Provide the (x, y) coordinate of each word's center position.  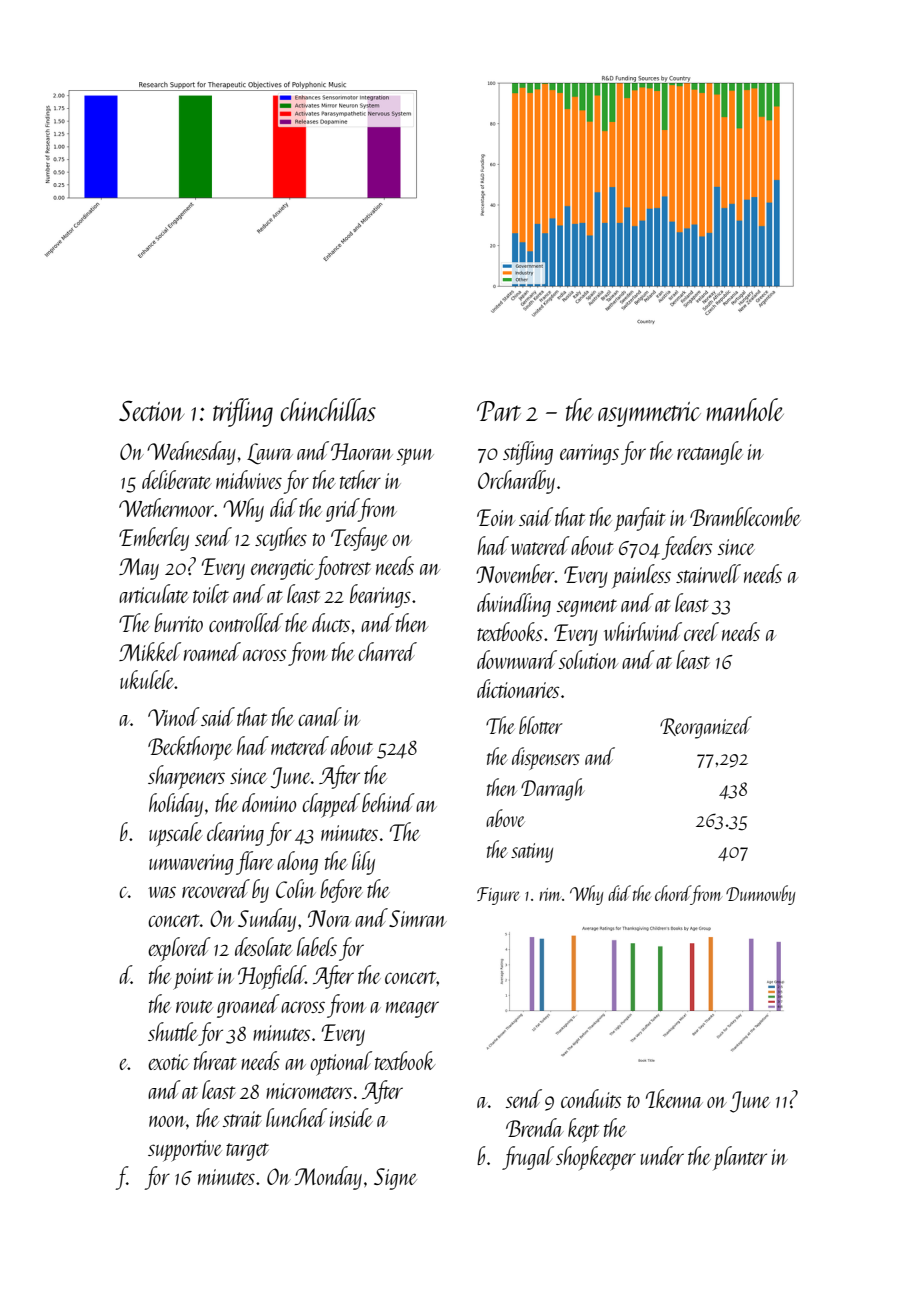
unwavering (191, 864)
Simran (418, 918)
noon (167, 1121)
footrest (343, 568)
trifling (243, 412)
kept (583, 1130)
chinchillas (328, 409)
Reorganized (706, 727)
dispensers (546, 758)
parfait (639, 519)
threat (215, 1060)
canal (320, 716)
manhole (745, 409)
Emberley (154, 539)
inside (351, 1117)
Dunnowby (760, 895)
